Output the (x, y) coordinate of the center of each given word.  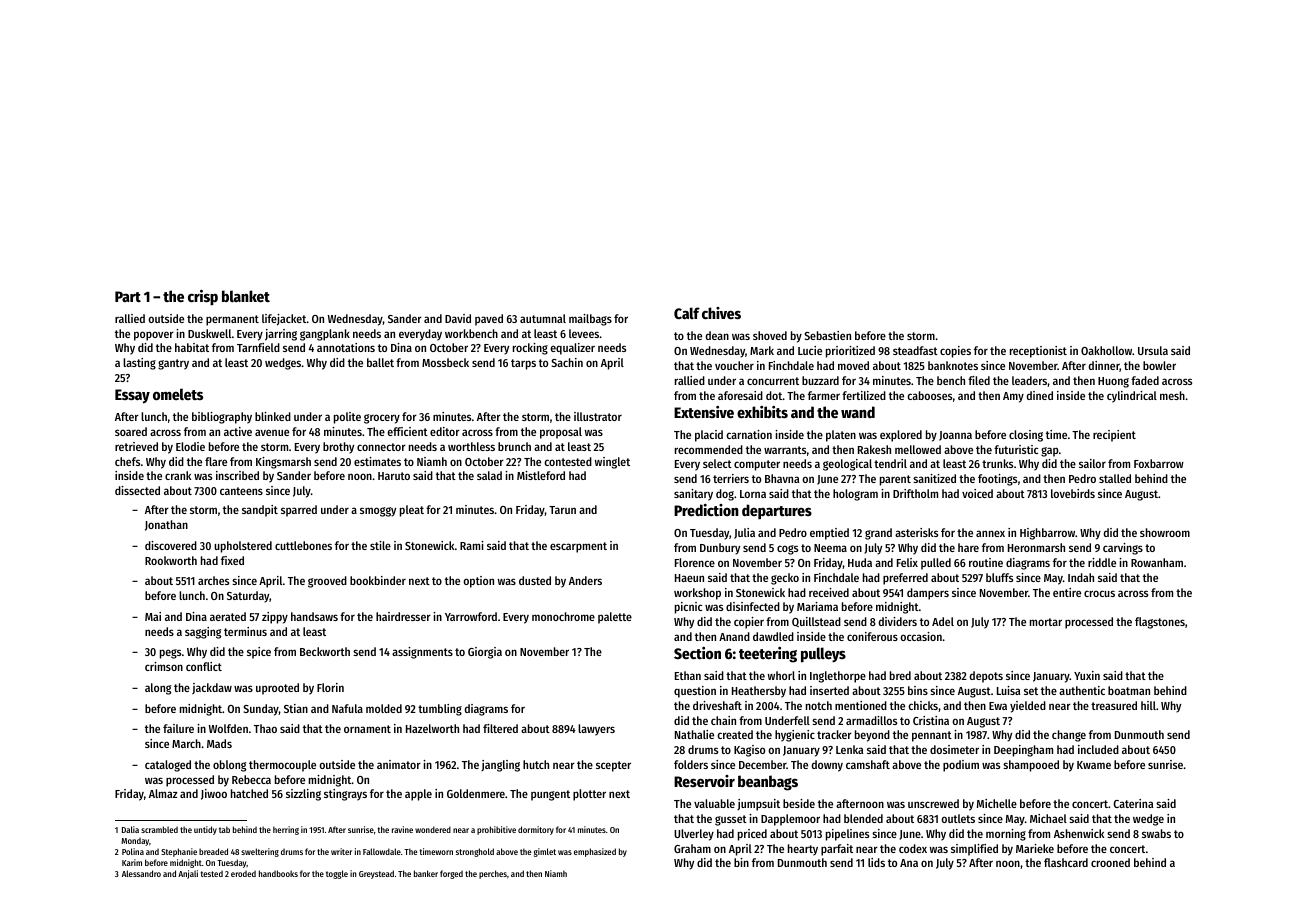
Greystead (376, 874)
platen (841, 436)
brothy (338, 448)
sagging (203, 633)
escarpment (578, 547)
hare (968, 547)
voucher (734, 365)
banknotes (953, 365)
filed (979, 380)
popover (154, 336)
